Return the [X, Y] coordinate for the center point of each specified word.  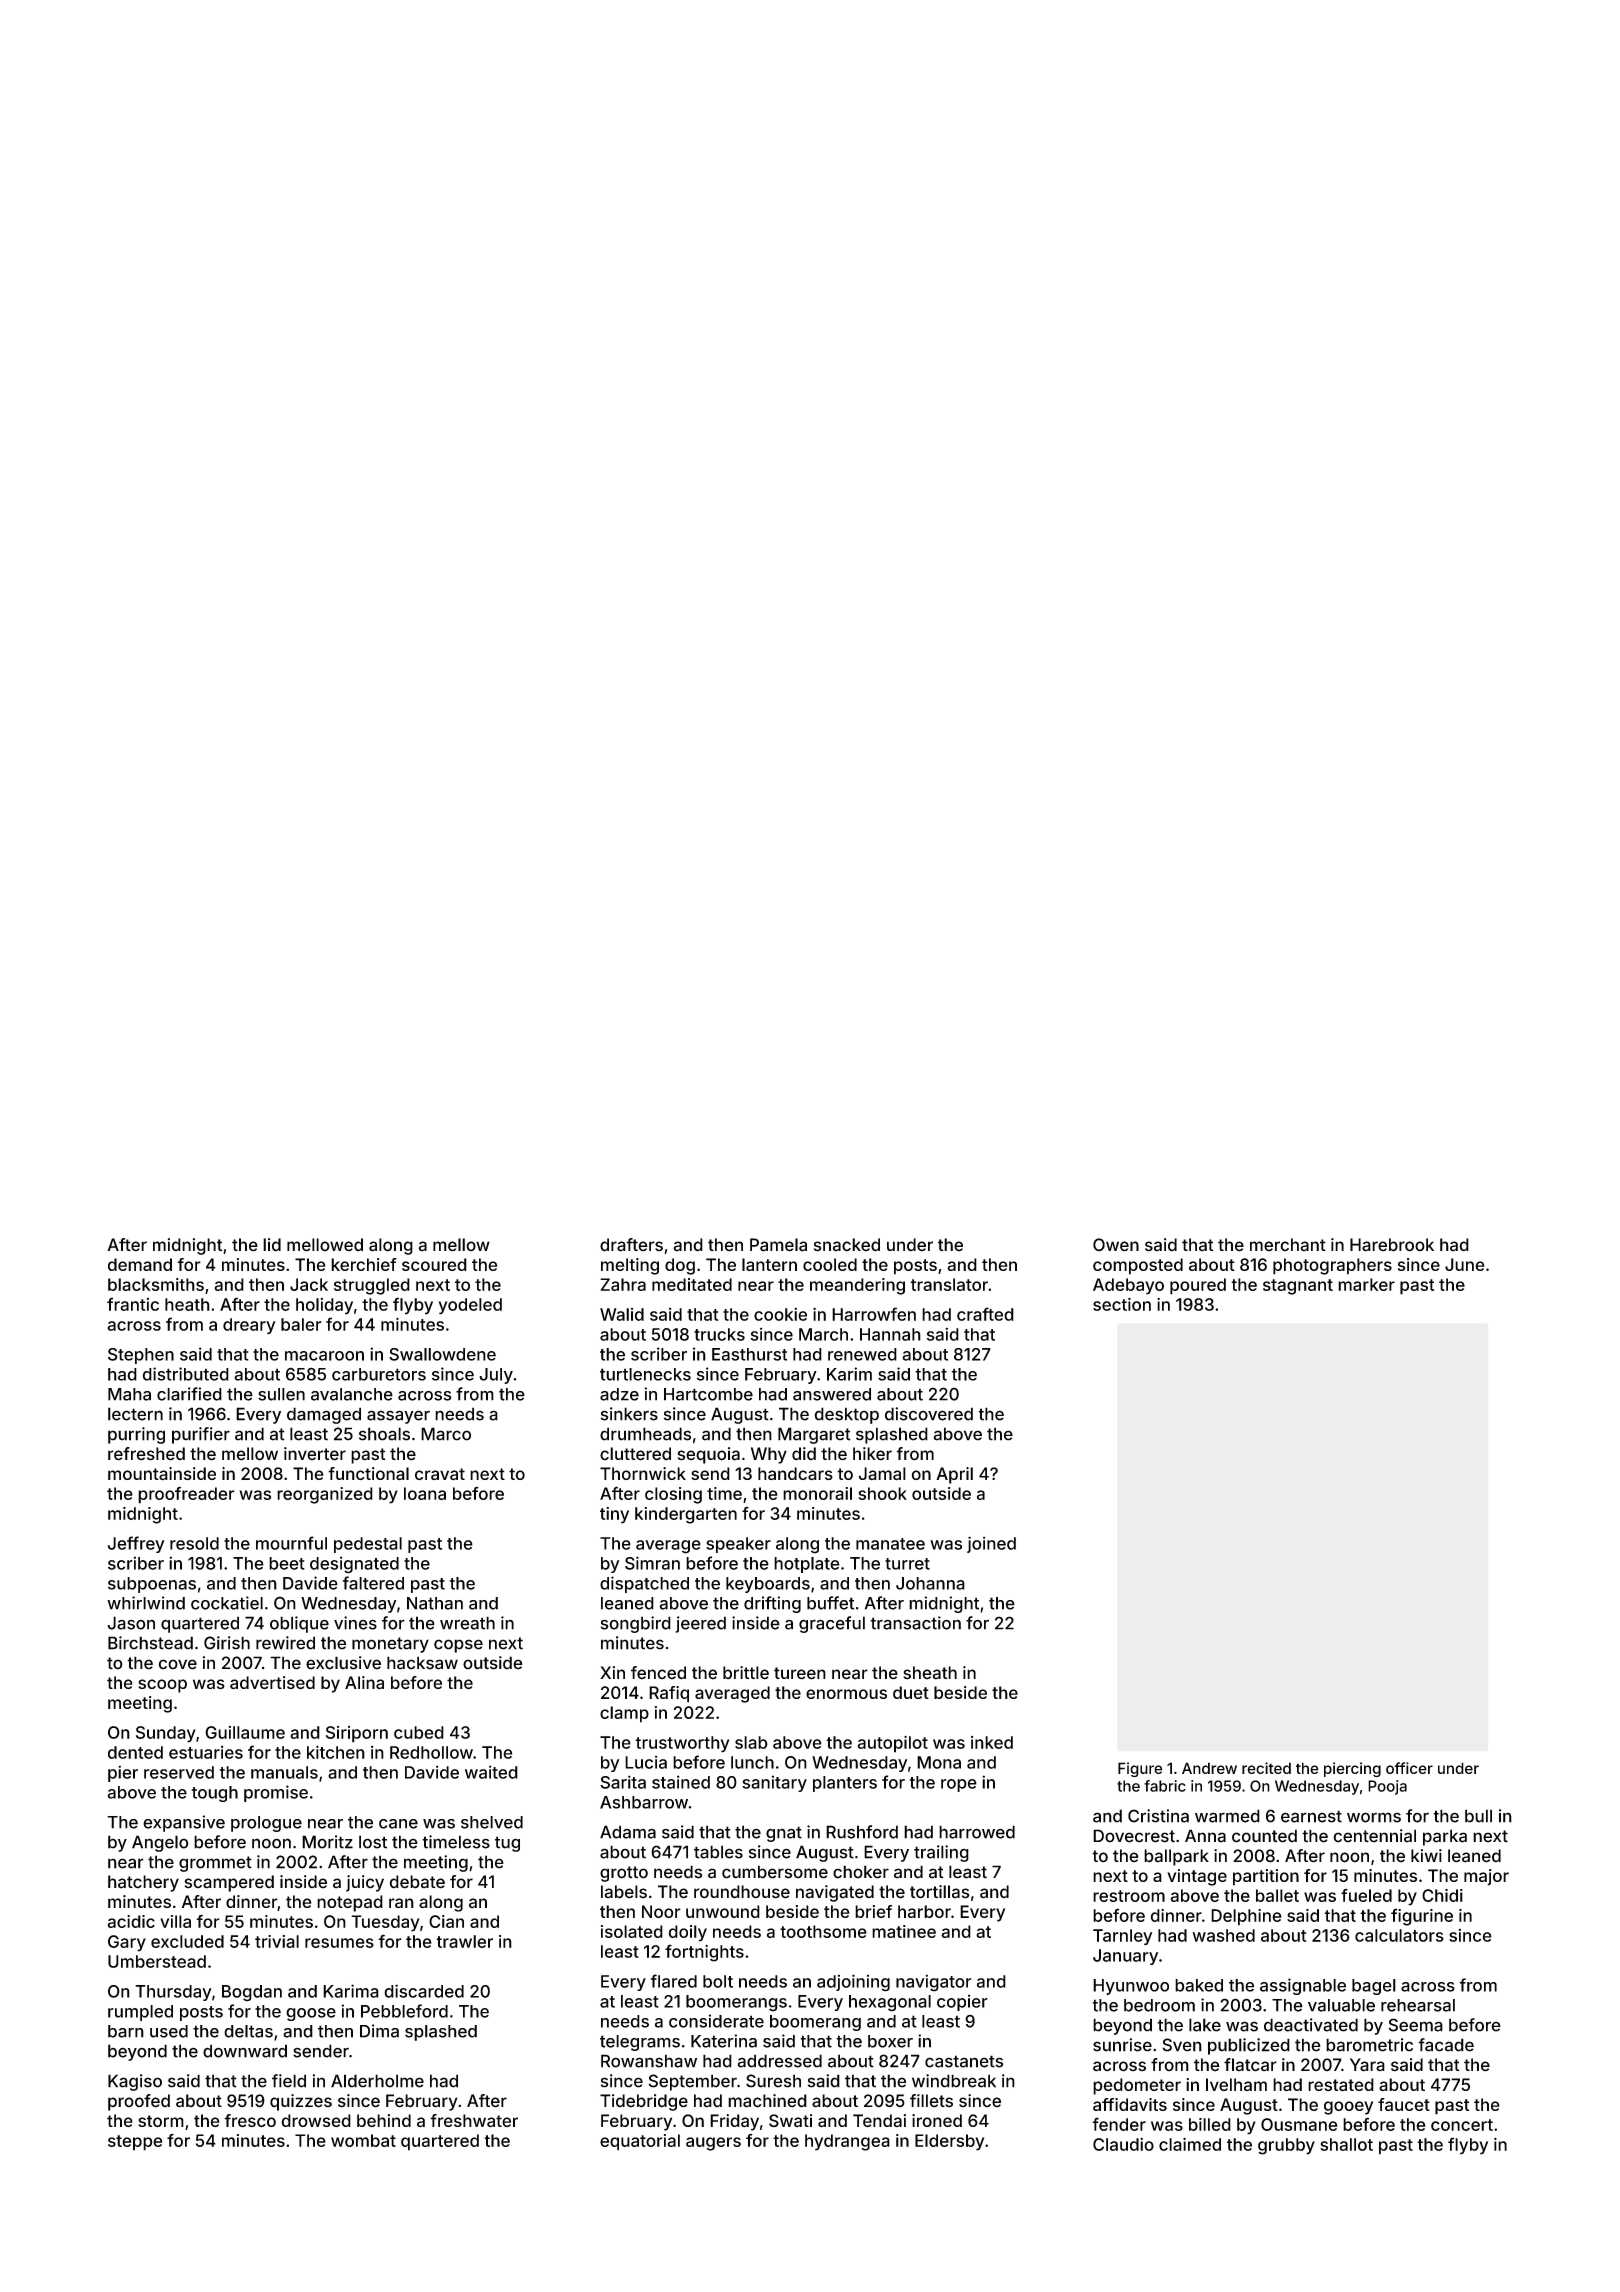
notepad [350, 1903]
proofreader [186, 1495]
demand [140, 1264]
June [1465, 1264]
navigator [934, 1983]
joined [991, 1544]
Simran [652, 1563]
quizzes [301, 2102]
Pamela [778, 1245]
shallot [1346, 2144]
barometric [1369, 2045]
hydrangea [847, 2142]
